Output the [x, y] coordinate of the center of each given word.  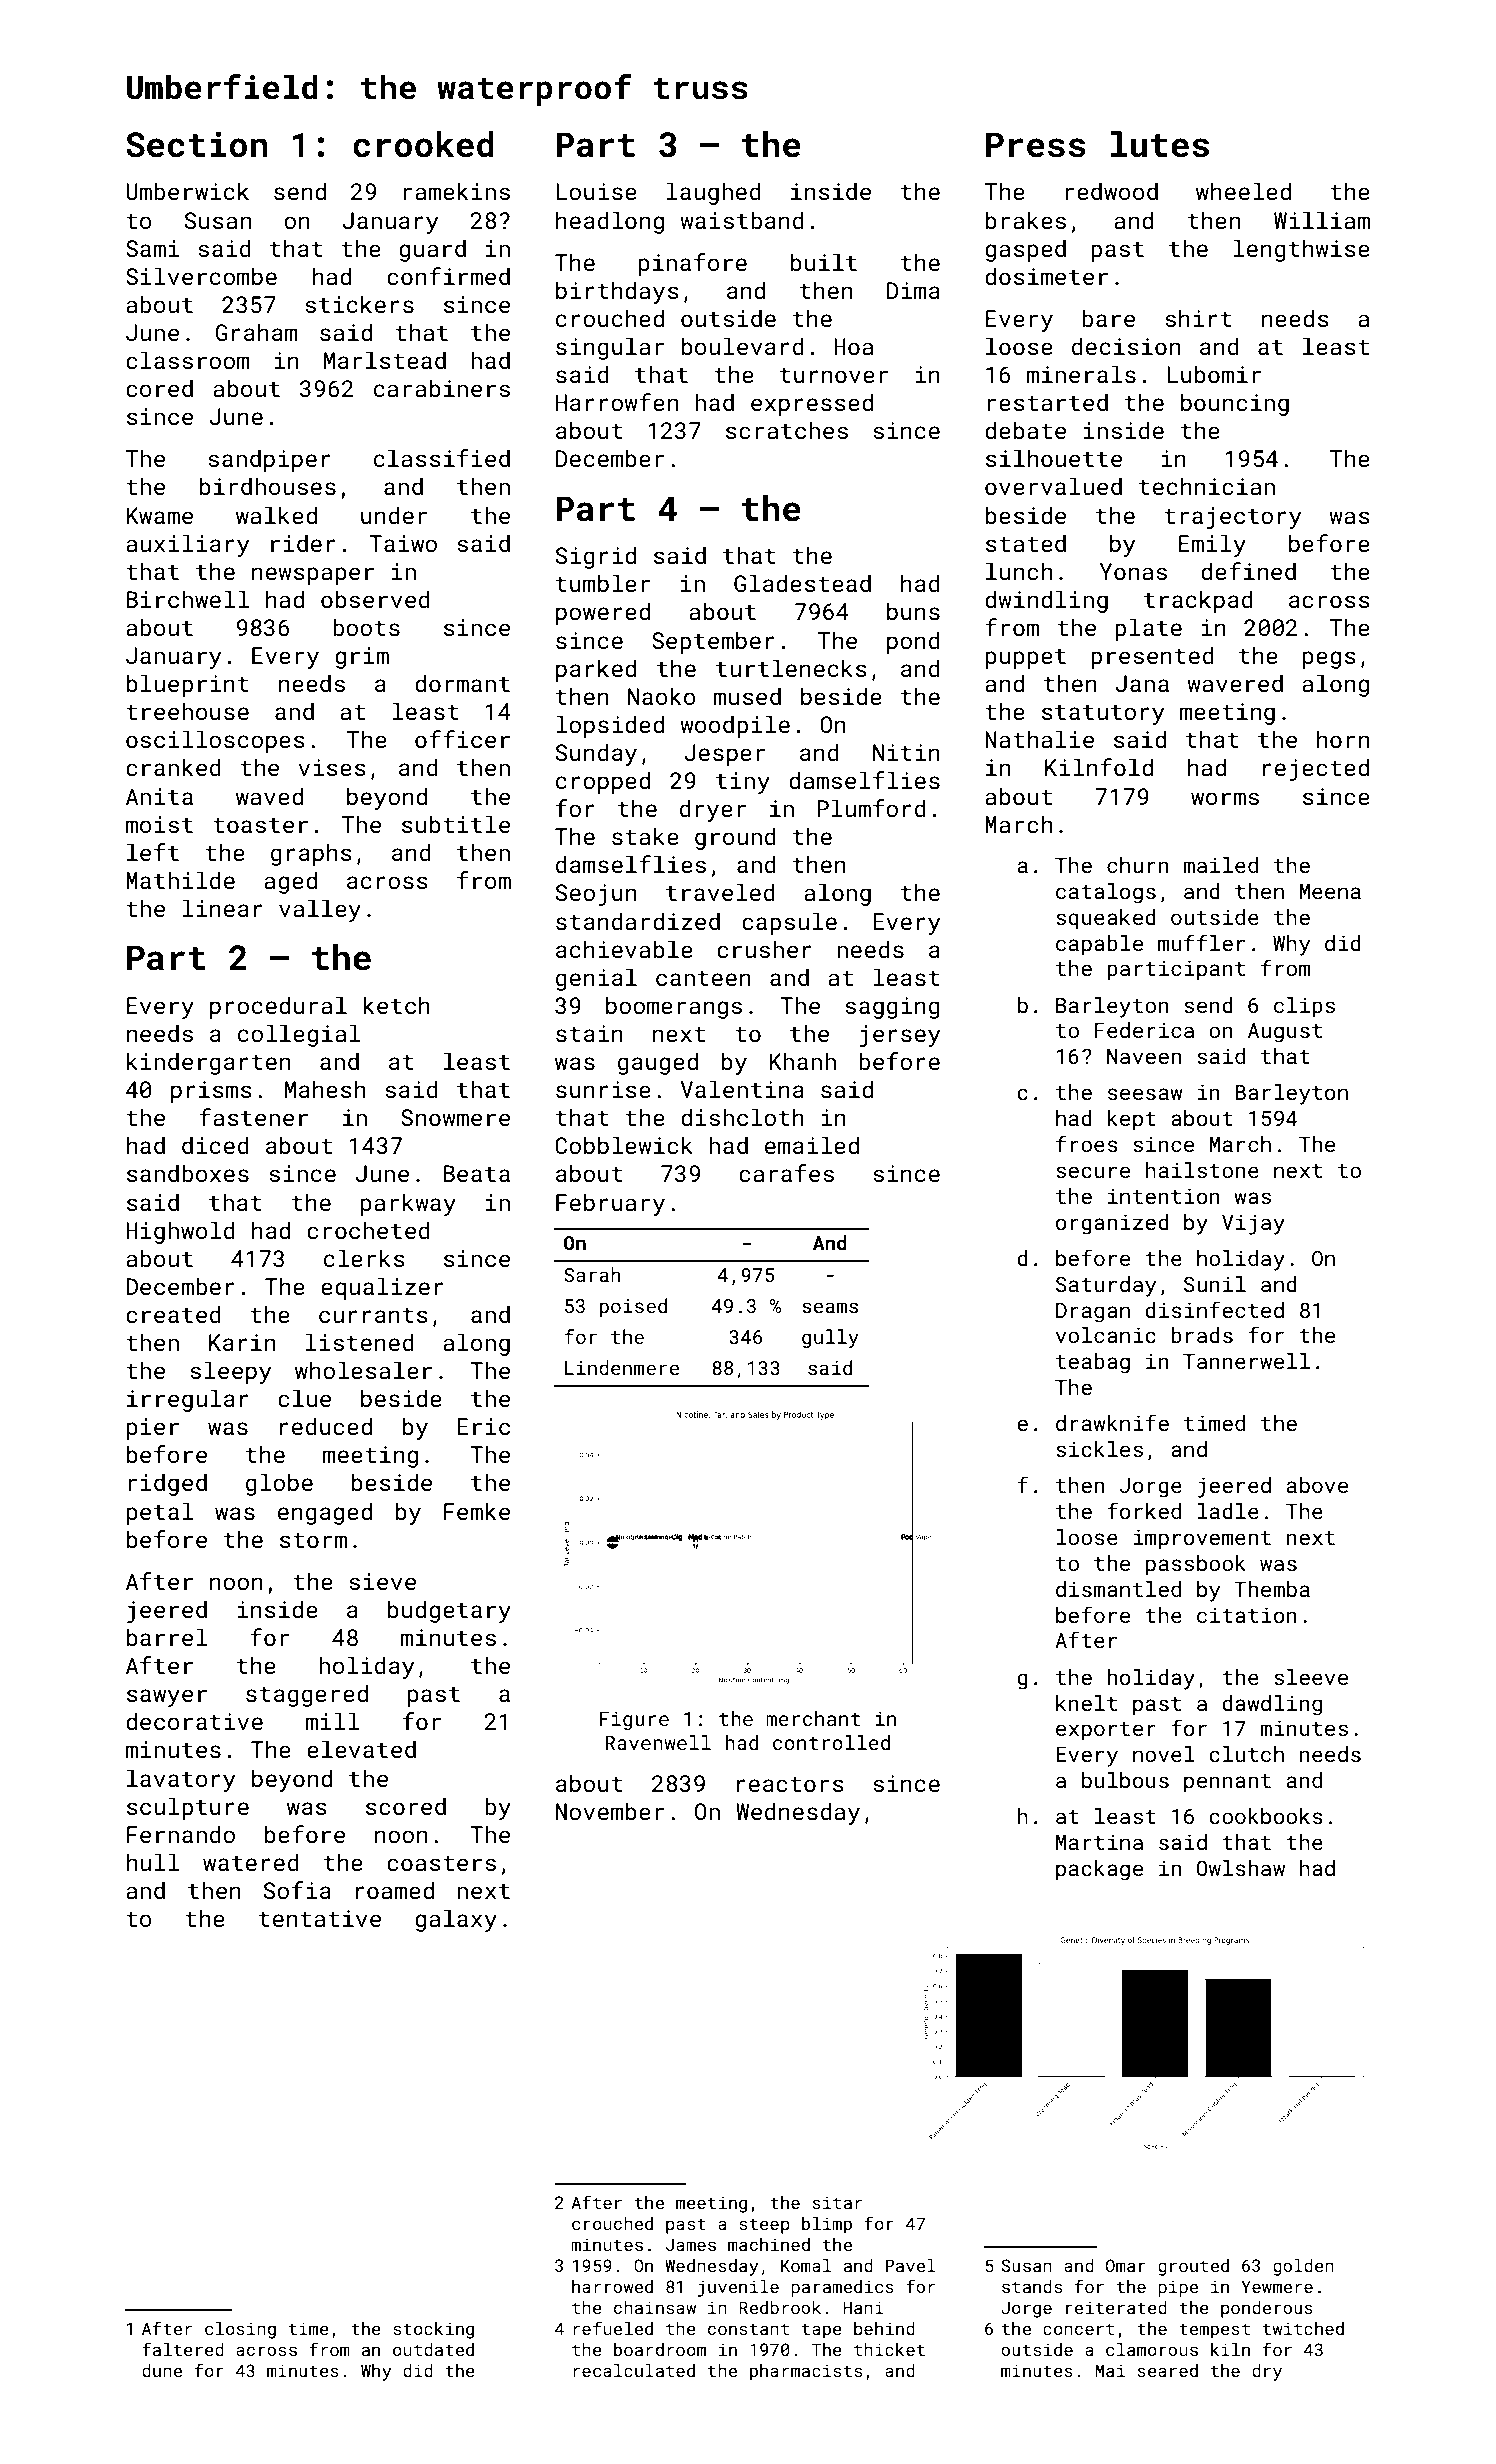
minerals [1081, 374]
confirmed [448, 276]
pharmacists [806, 2372]
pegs [1329, 660]
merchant [813, 1718]
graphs [311, 854]
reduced [326, 1426]
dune [162, 2370]
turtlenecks [791, 668]
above [1317, 1485]
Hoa [853, 346]
